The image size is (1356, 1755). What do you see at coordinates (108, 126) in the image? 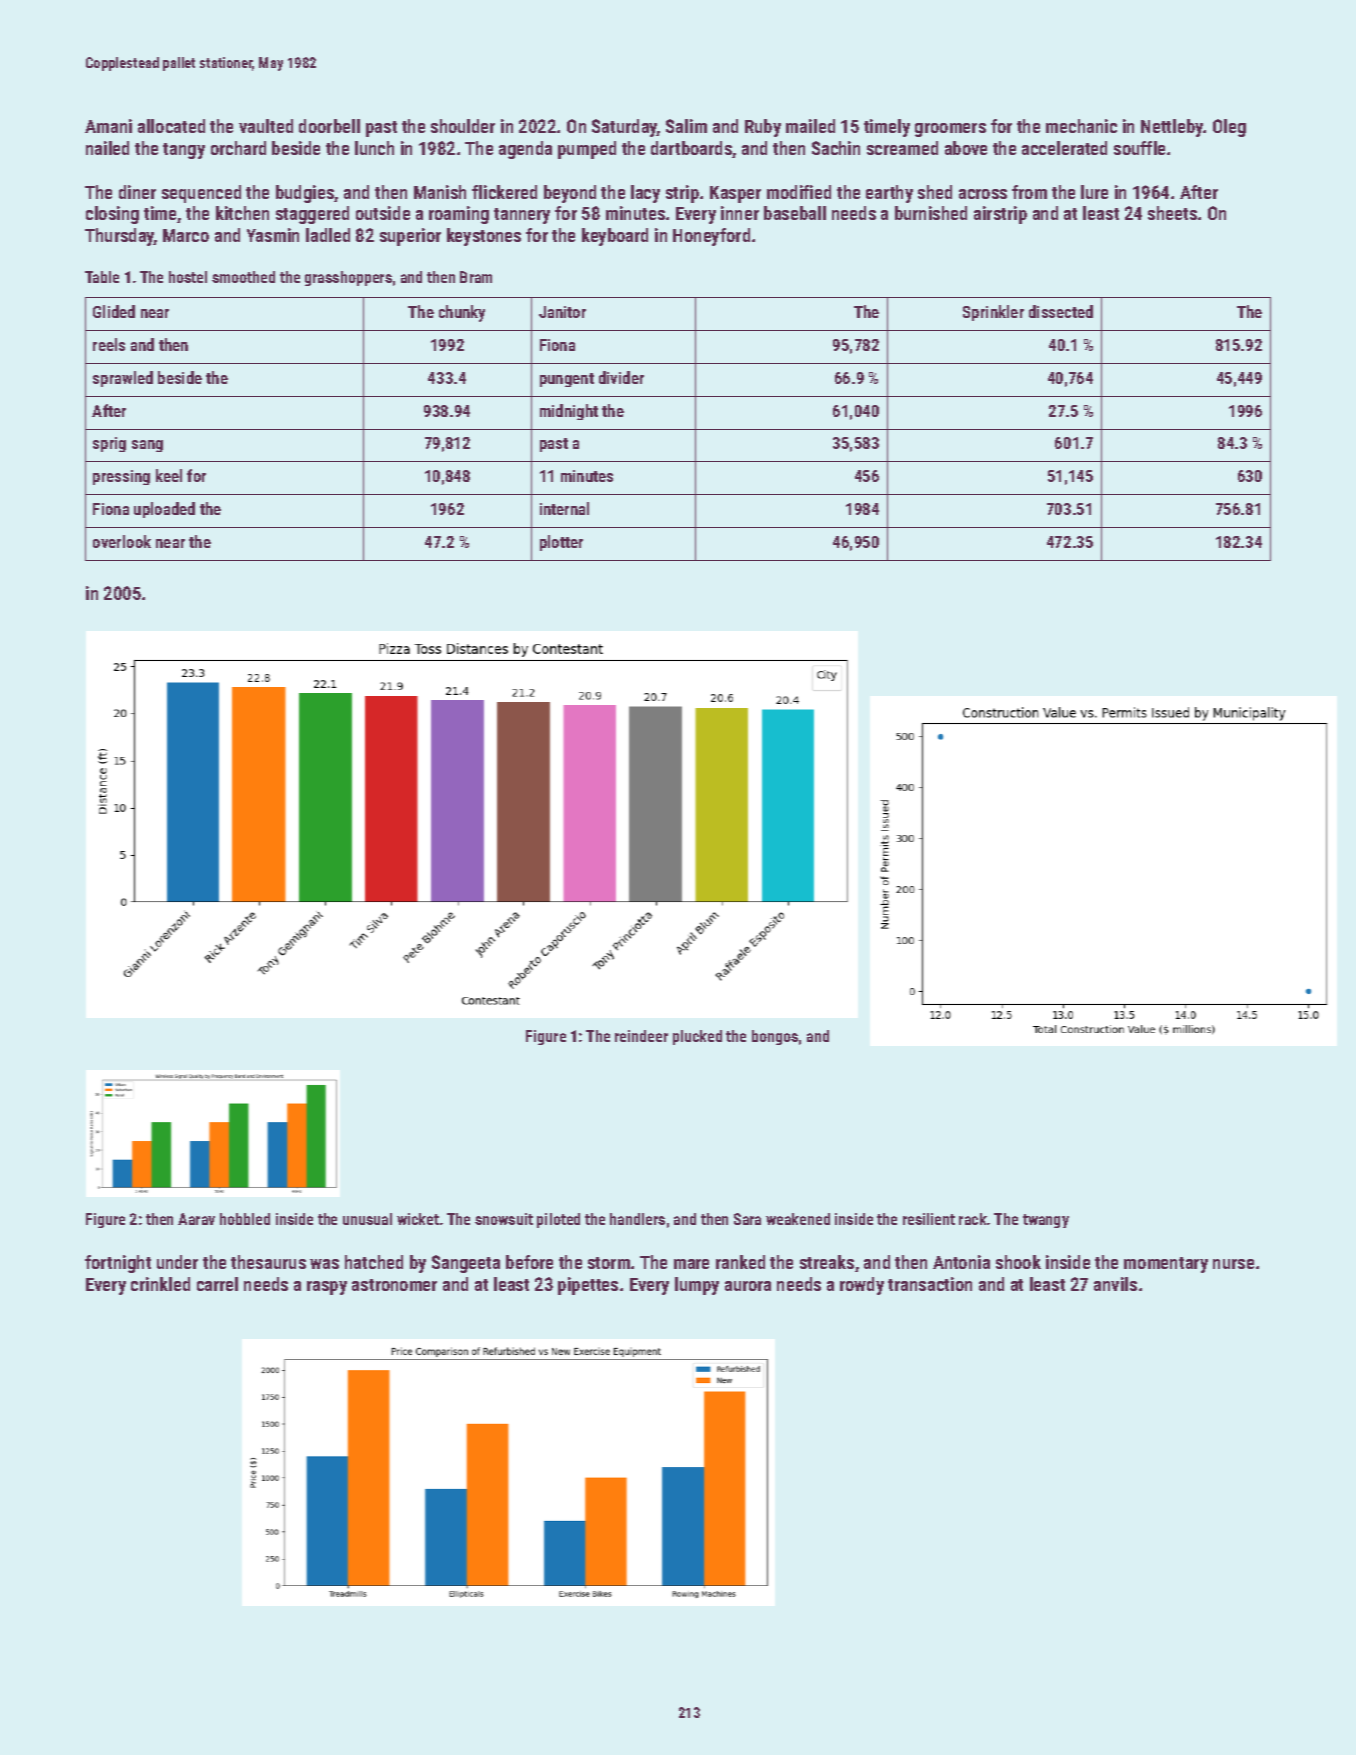
I see `Amani` at bounding box center [108, 126].
